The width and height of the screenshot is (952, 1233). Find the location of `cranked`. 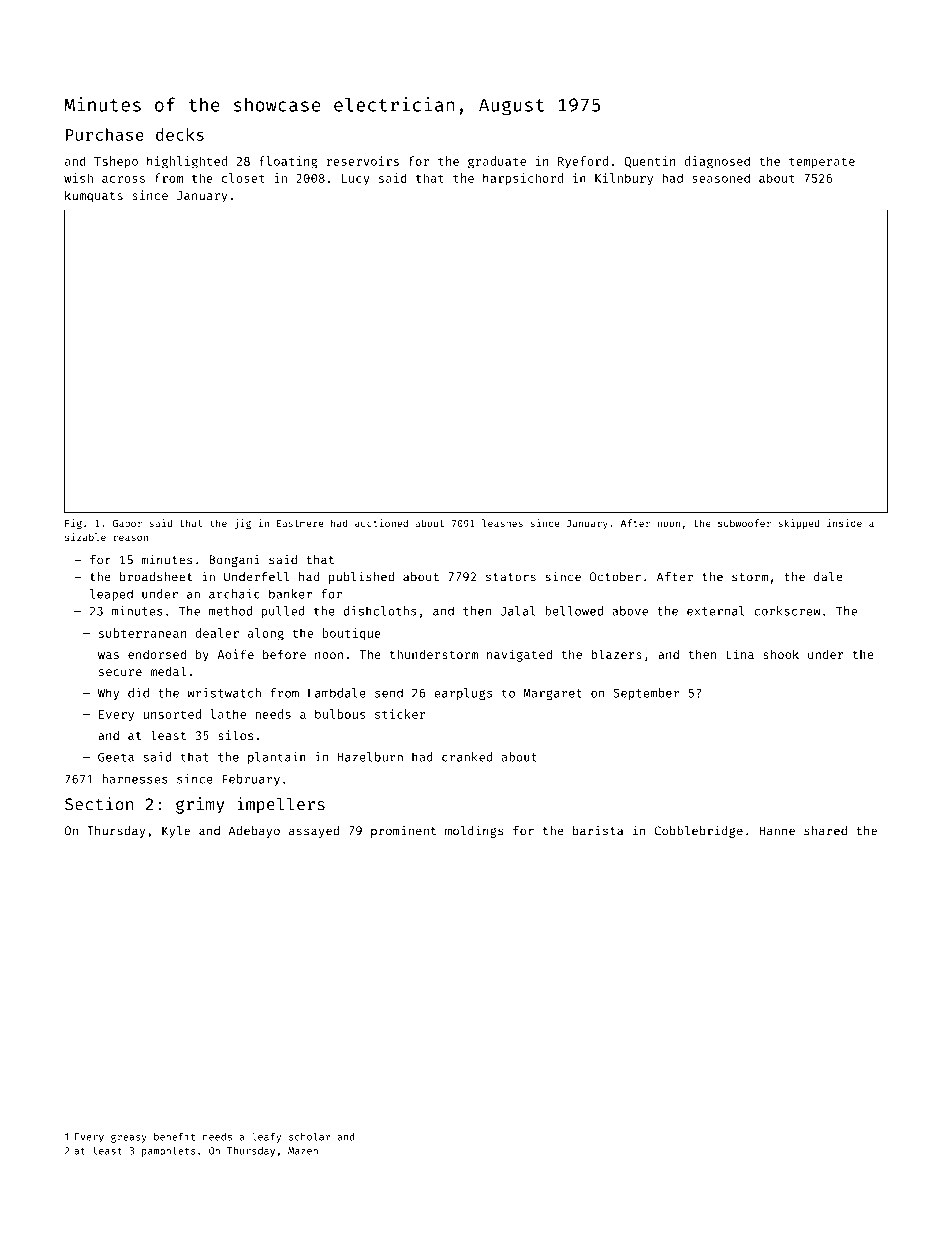

cranked is located at coordinates (467, 757).
